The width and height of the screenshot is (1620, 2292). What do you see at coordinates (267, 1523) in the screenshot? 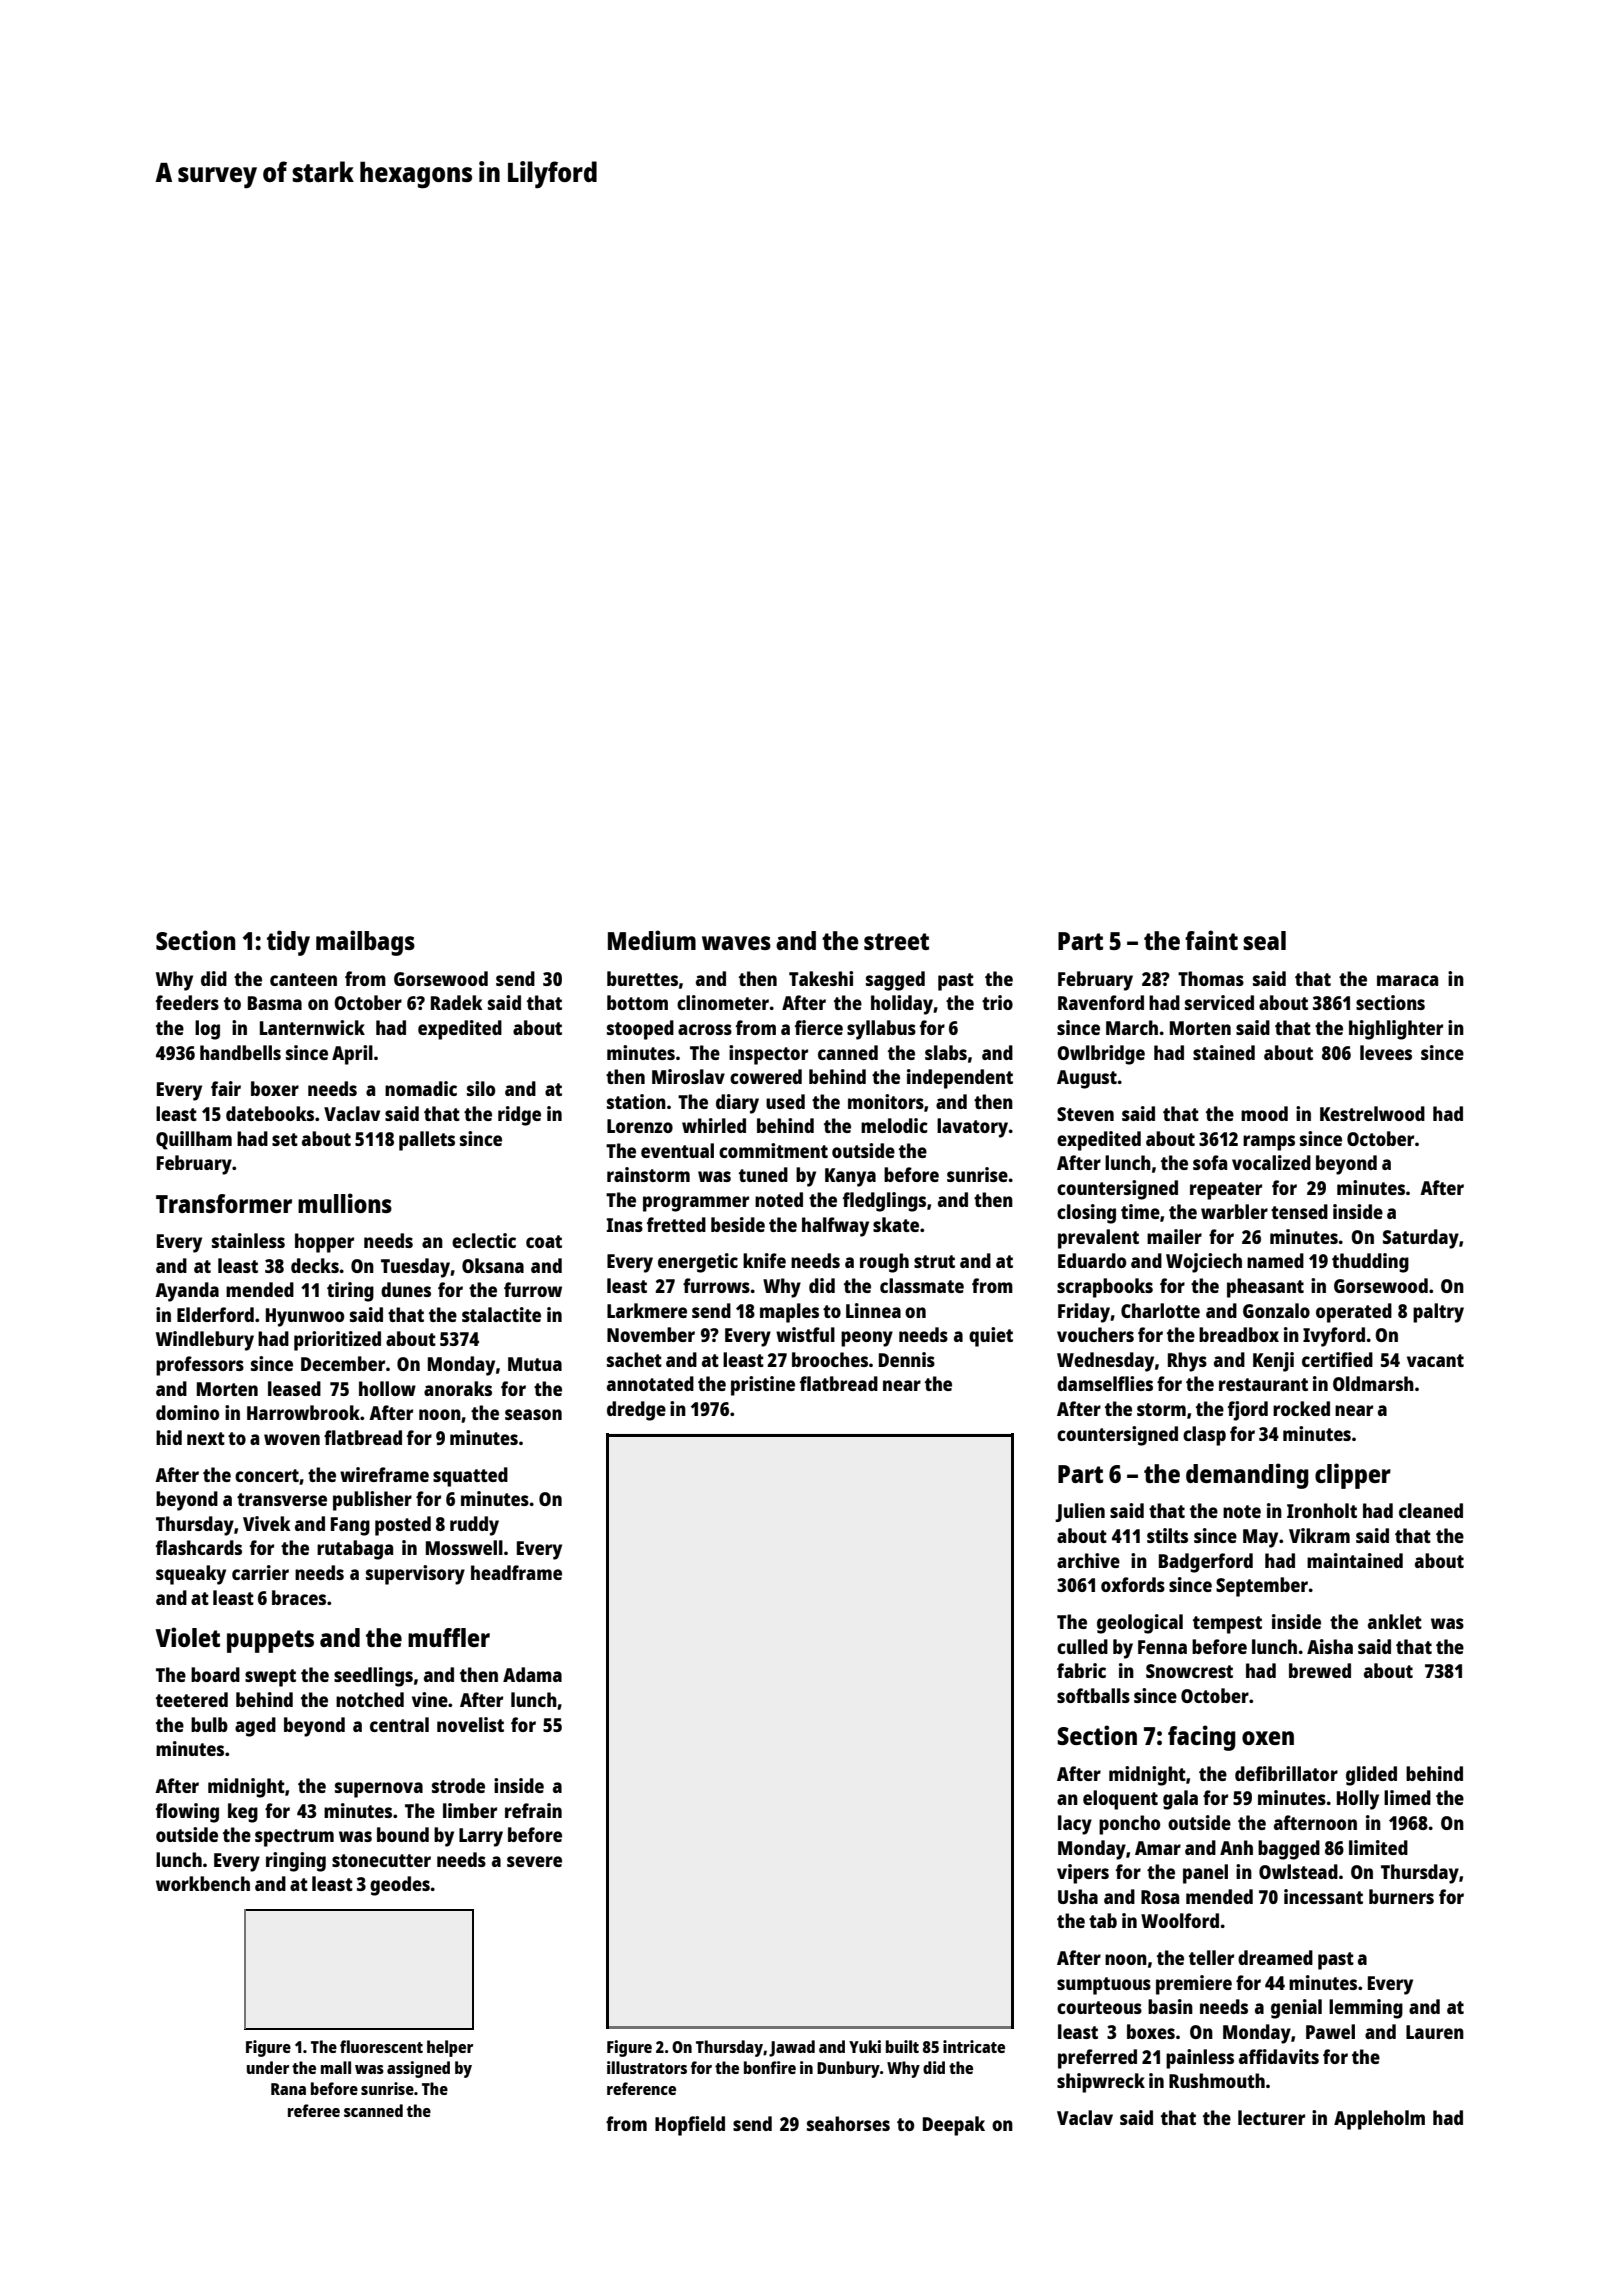
I see `Vivek` at bounding box center [267, 1523].
